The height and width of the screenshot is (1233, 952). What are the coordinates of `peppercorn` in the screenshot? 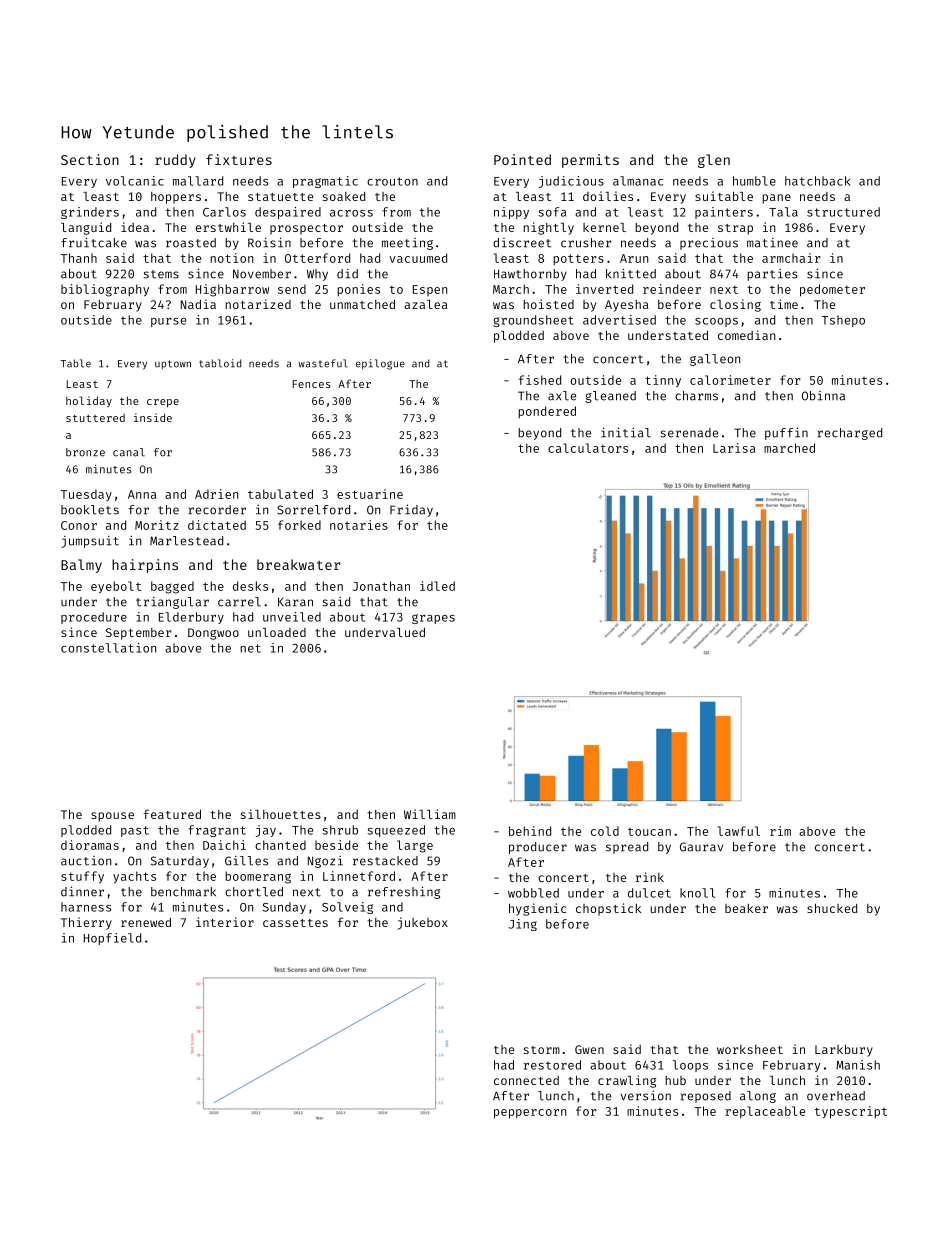 It's located at (530, 1114).
